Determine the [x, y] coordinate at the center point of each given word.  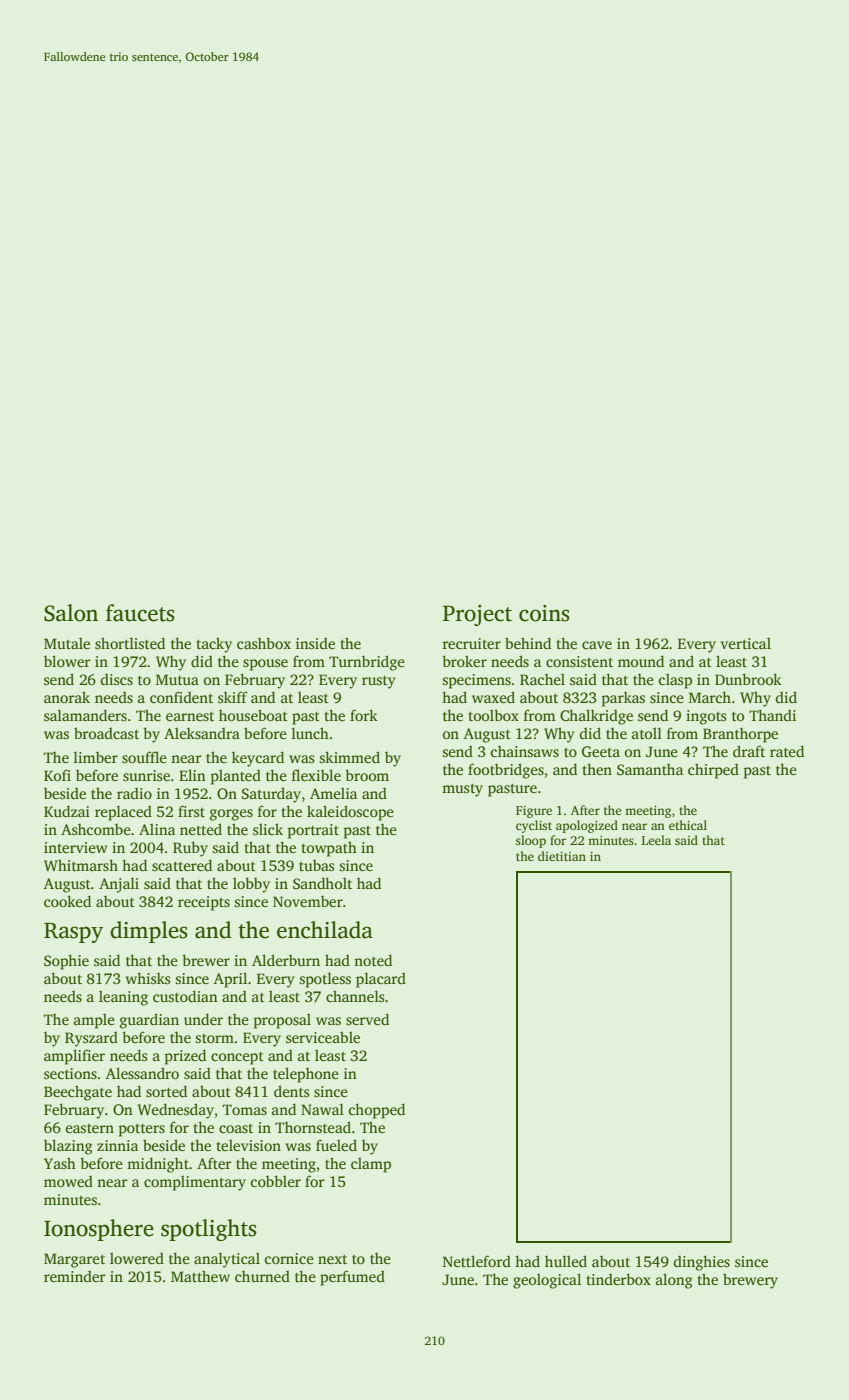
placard [381, 980]
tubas [317, 865]
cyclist [534, 826]
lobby [251, 885]
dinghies [702, 1263]
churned [262, 1276]
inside [315, 643]
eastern [90, 1128]
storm [214, 1038]
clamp [371, 1165]
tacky [214, 645]
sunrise [146, 775]
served [367, 1019]
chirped [713, 771]
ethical [688, 825]
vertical [746, 643]
